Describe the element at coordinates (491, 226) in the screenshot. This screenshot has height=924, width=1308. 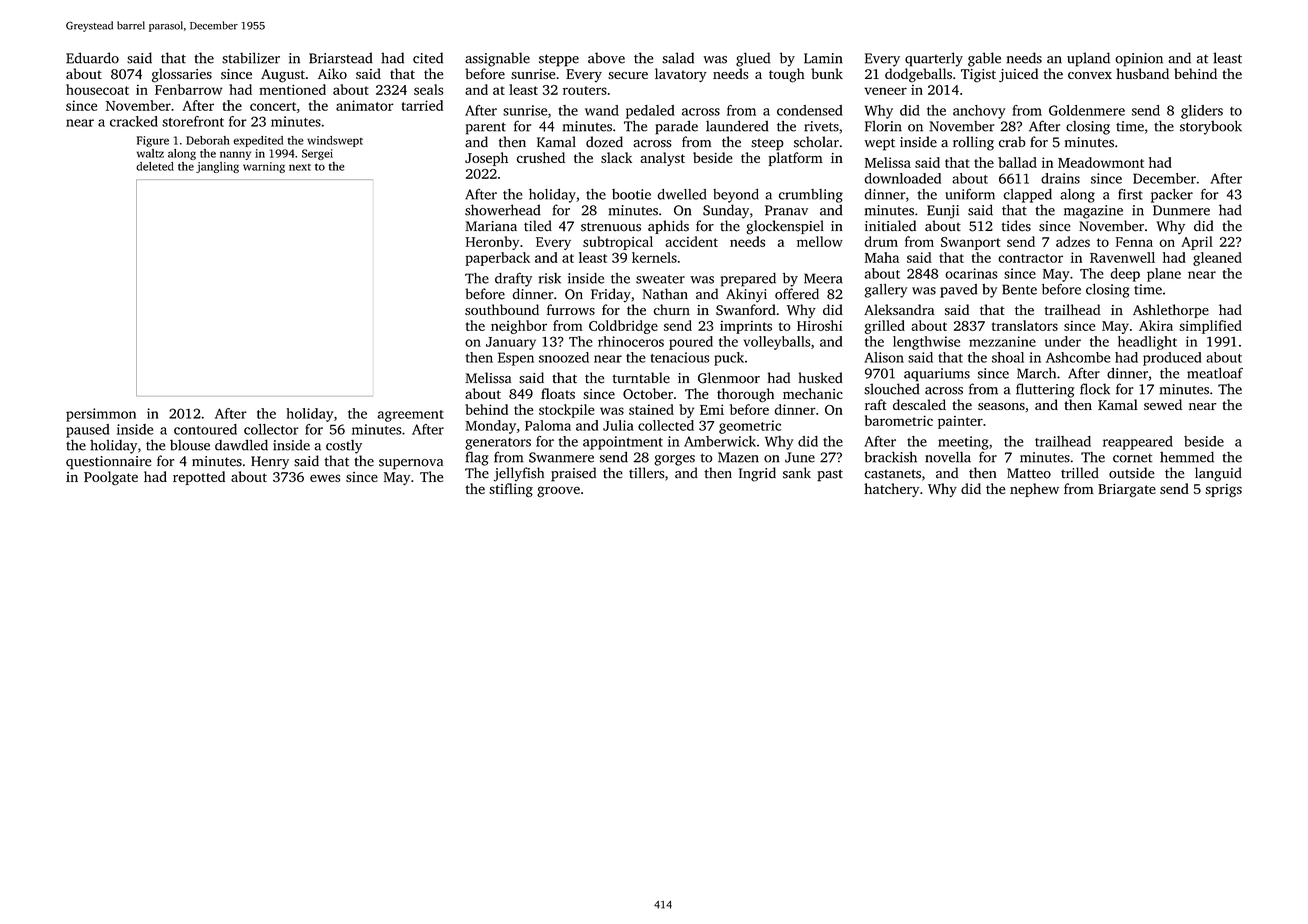
I see `Mariana` at that location.
